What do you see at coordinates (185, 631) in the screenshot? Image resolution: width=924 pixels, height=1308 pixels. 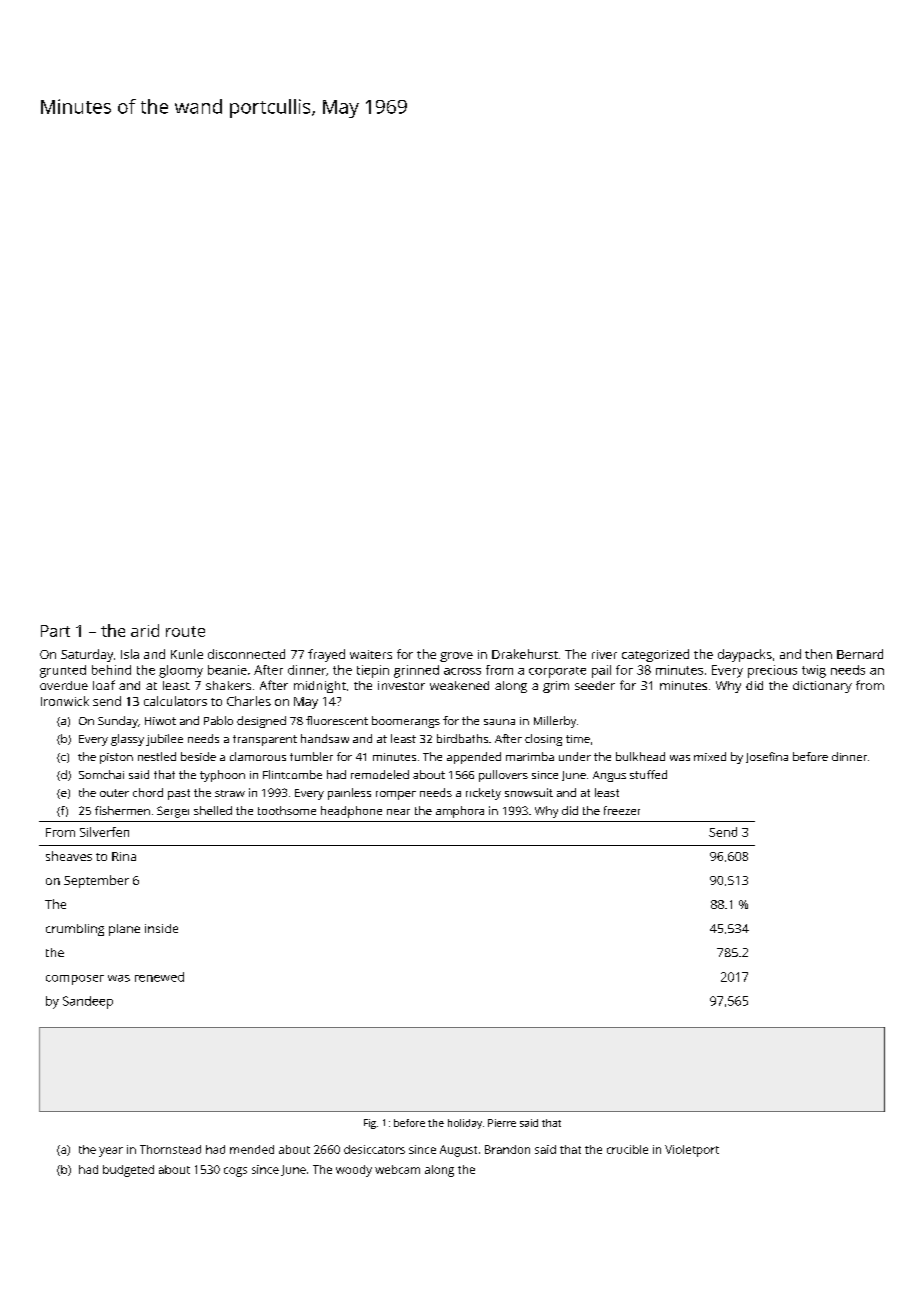 I see `route` at bounding box center [185, 631].
